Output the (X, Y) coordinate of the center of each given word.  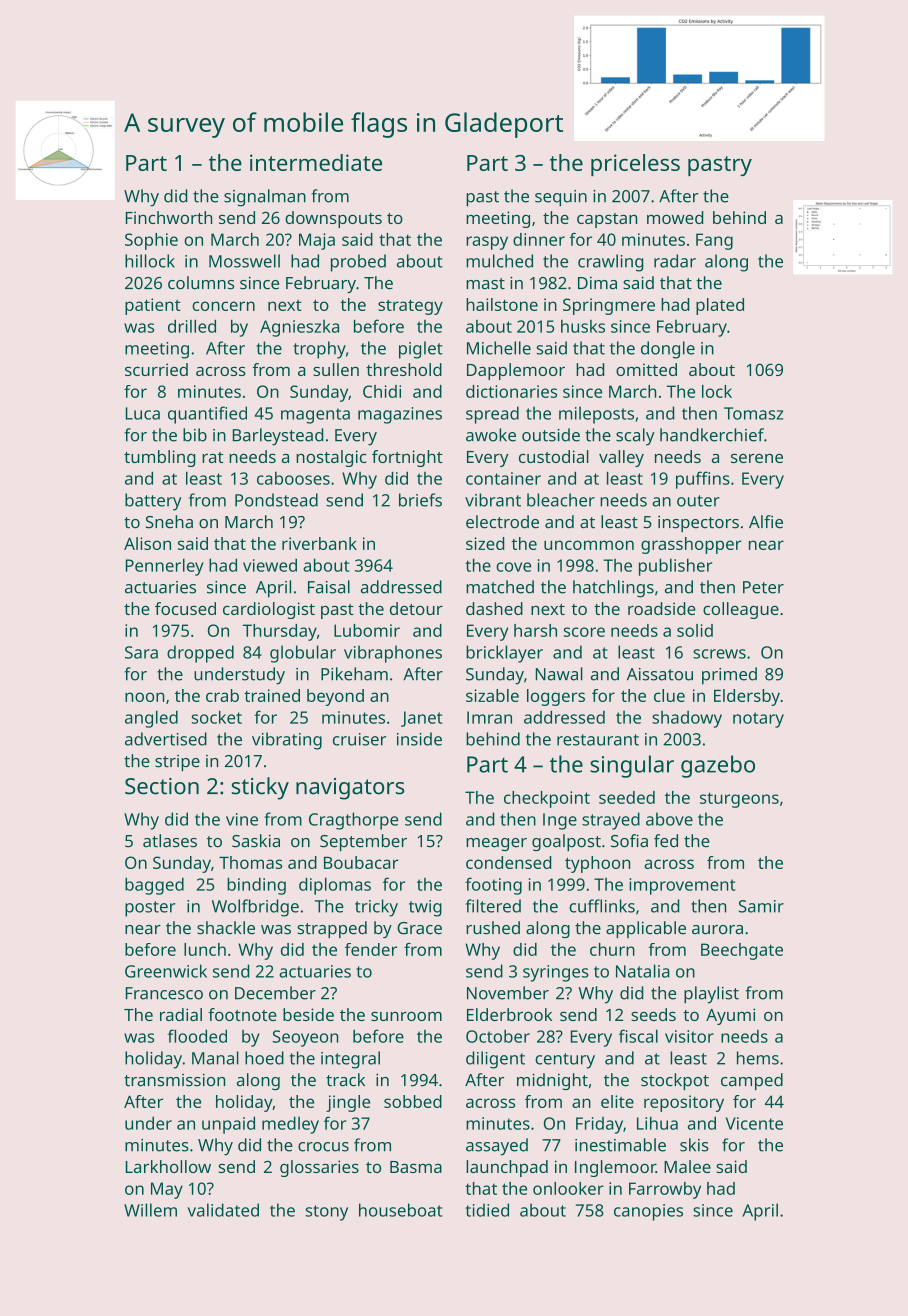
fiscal (638, 1036)
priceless (635, 165)
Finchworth (169, 217)
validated (223, 1210)
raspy (487, 243)
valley (621, 458)
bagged (154, 886)
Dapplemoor (516, 371)
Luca (143, 413)
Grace (419, 928)
